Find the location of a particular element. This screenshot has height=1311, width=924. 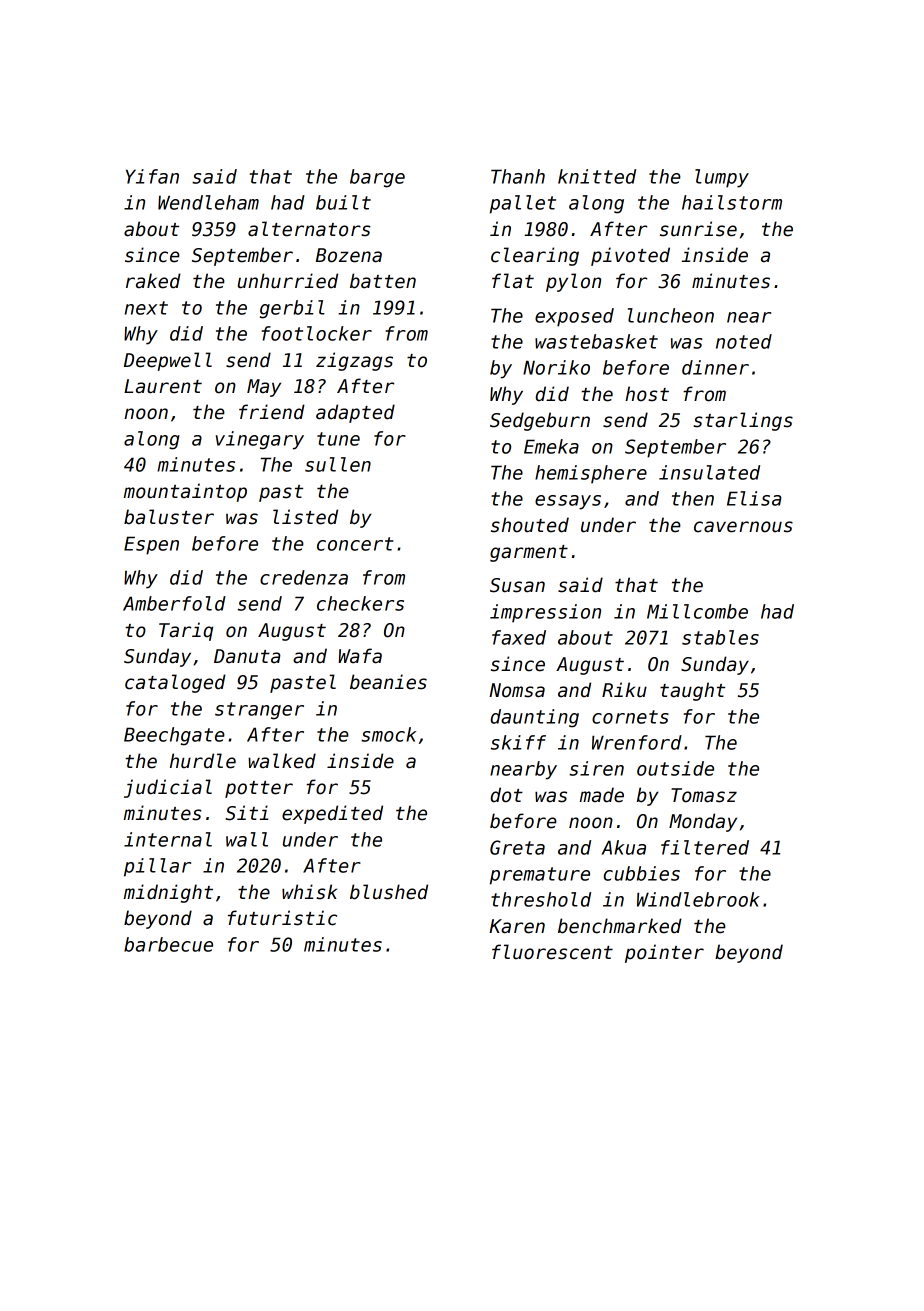

taught is located at coordinates (692, 691).
